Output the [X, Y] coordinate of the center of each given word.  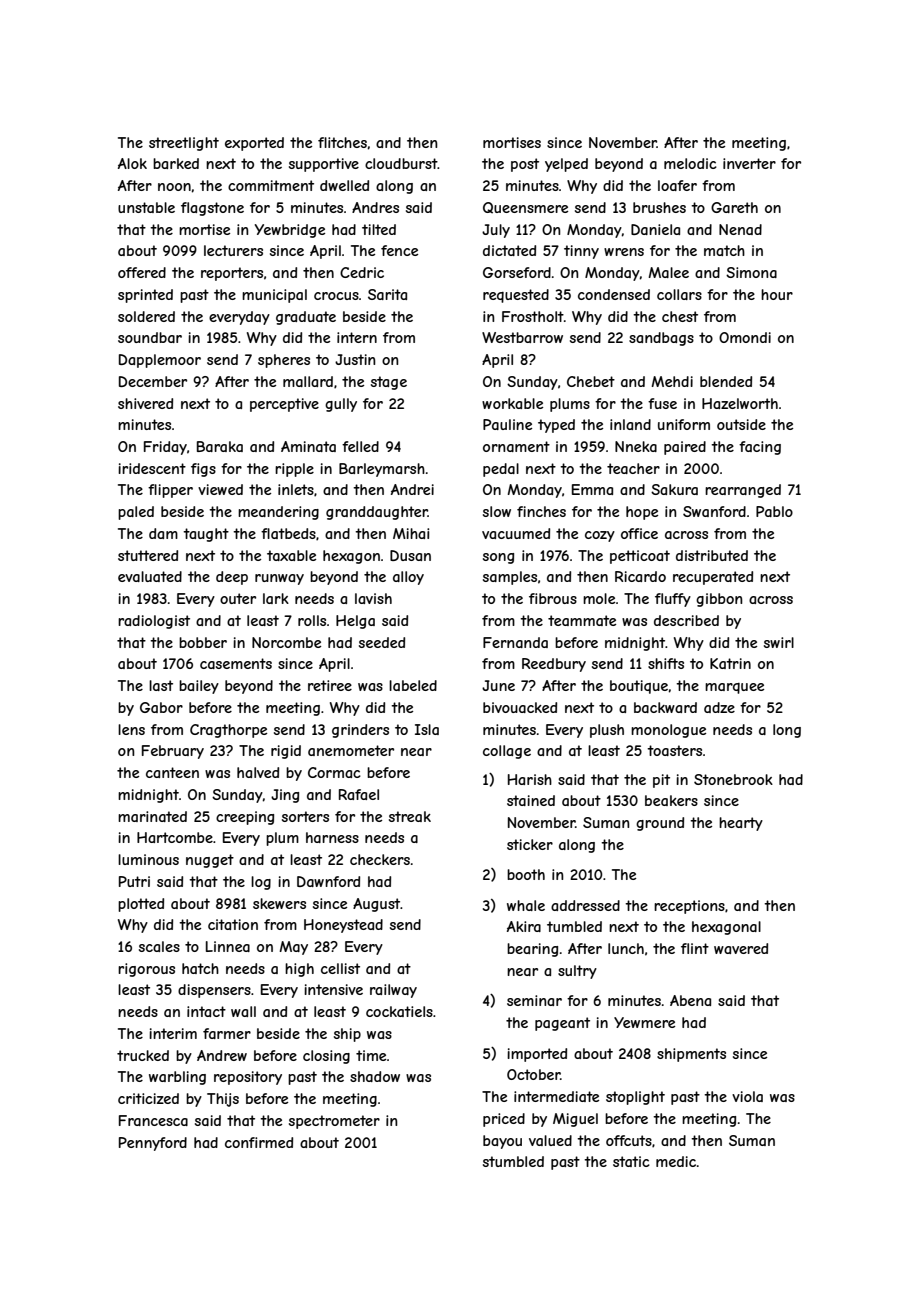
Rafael [359, 794]
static [631, 1161]
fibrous [553, 598]
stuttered [148, 555]
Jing [285, 796]
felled [360, 446]
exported [254, 144]
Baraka [220, 446]
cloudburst [401, 163]
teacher [633, 468]
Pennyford [153, 1144]
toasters [674, 750]
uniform [684, 424]
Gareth [734, 207]
